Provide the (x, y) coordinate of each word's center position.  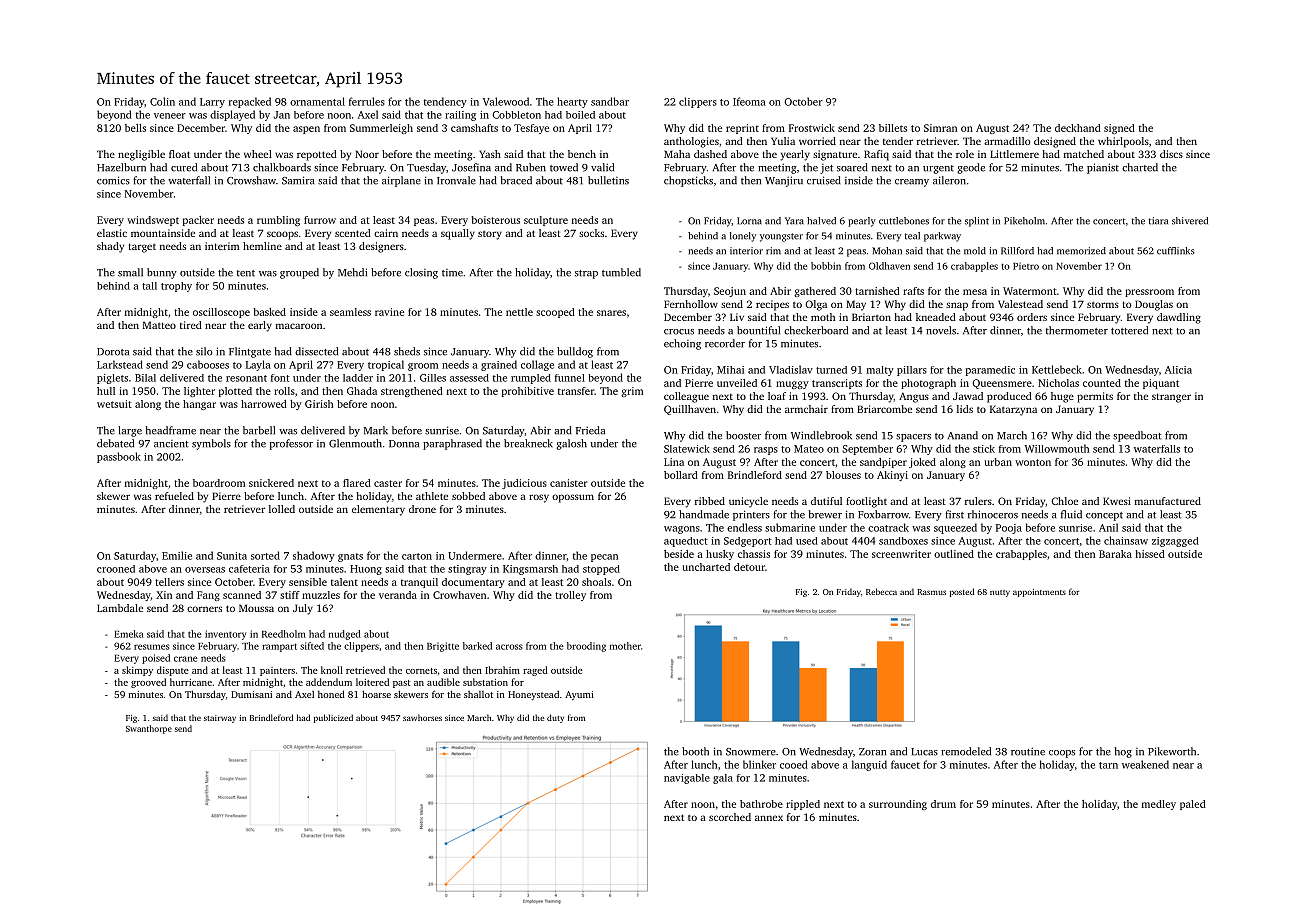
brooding (586, 647)
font (280, 378)
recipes (772, 305)
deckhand (1078, 128)
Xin (164, 595)
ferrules (367, 101)
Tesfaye (531, 129)
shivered (1190, 221)
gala (723, 779)
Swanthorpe (149, 729)
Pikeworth (1172, 751)
